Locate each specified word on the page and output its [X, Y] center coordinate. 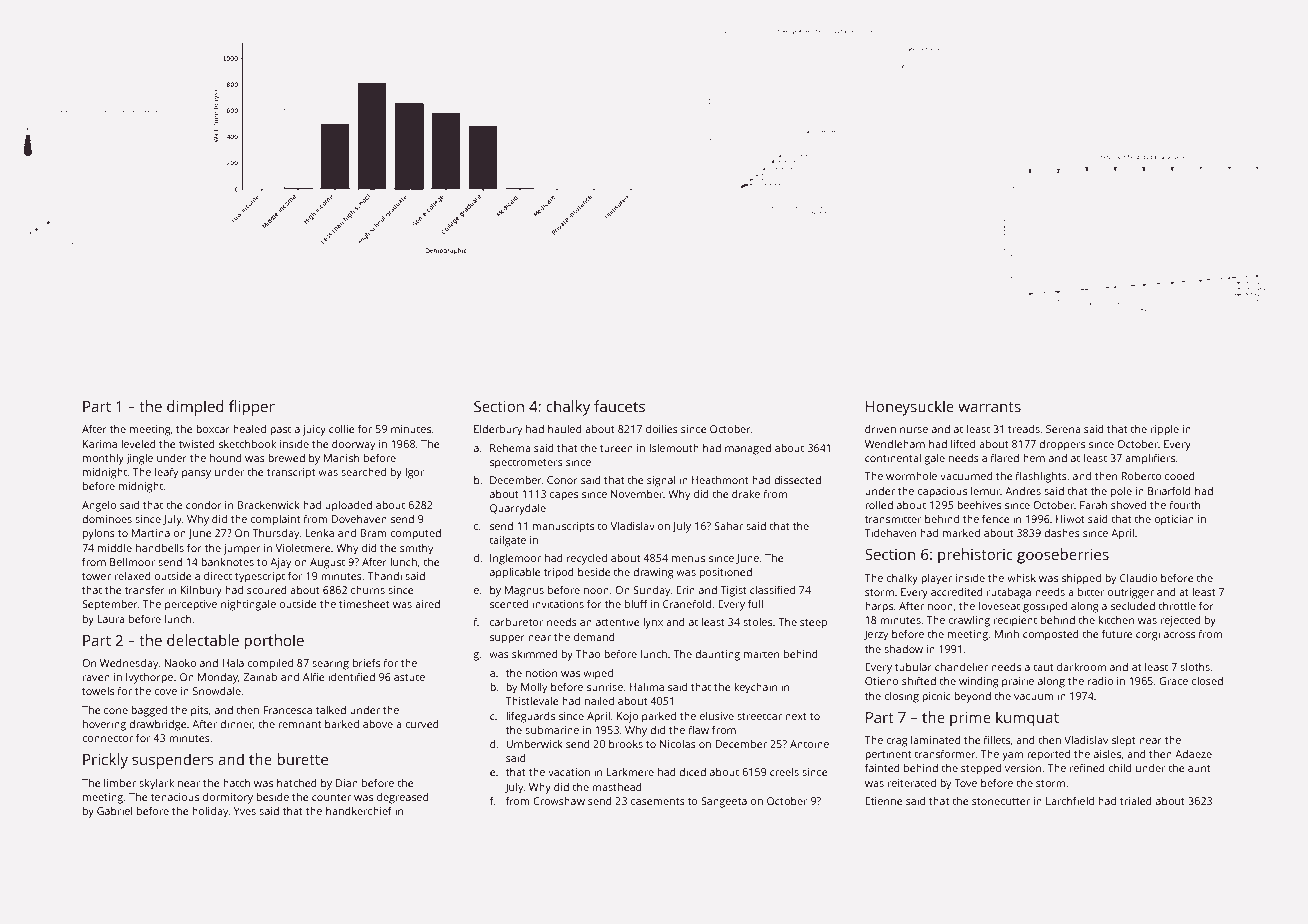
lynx [653, 623]
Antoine [809, 744]
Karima [100, 444]
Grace [1173, 681]
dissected [797, 480]
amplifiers [1150, 459]
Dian [347, 783]
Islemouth [674, 448]
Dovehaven [359, 519]
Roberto [1141, 476]
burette [302, 759]
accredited [957, 592]
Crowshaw [559, 801]
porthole [274, 642]
